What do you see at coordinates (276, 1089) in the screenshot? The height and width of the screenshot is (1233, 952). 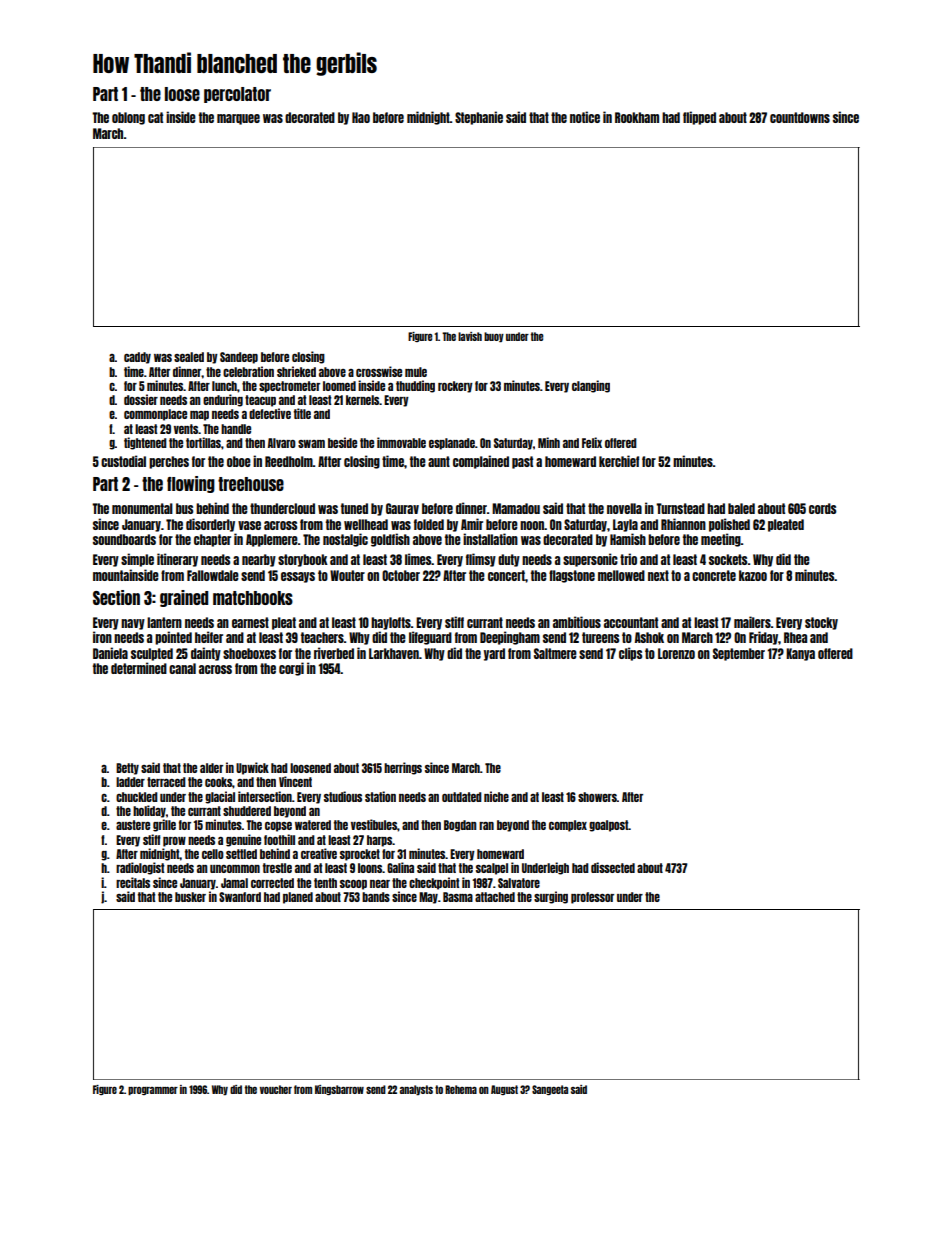 I see `voucher` at bounding box center [276, 1089].
